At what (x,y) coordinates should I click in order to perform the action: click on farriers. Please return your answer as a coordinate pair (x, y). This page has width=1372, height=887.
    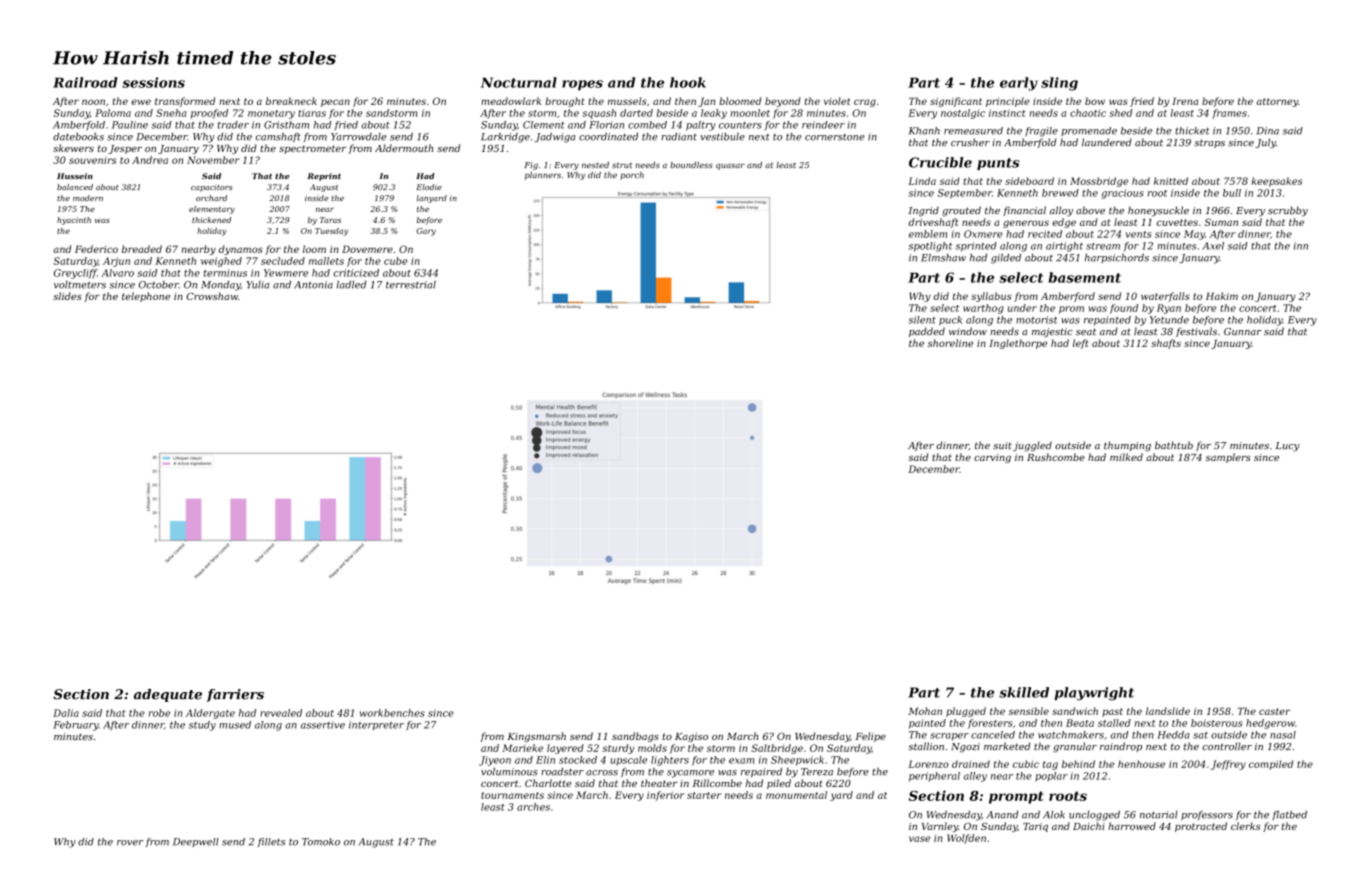
    Looking at the image, I should click on (235, 695).
